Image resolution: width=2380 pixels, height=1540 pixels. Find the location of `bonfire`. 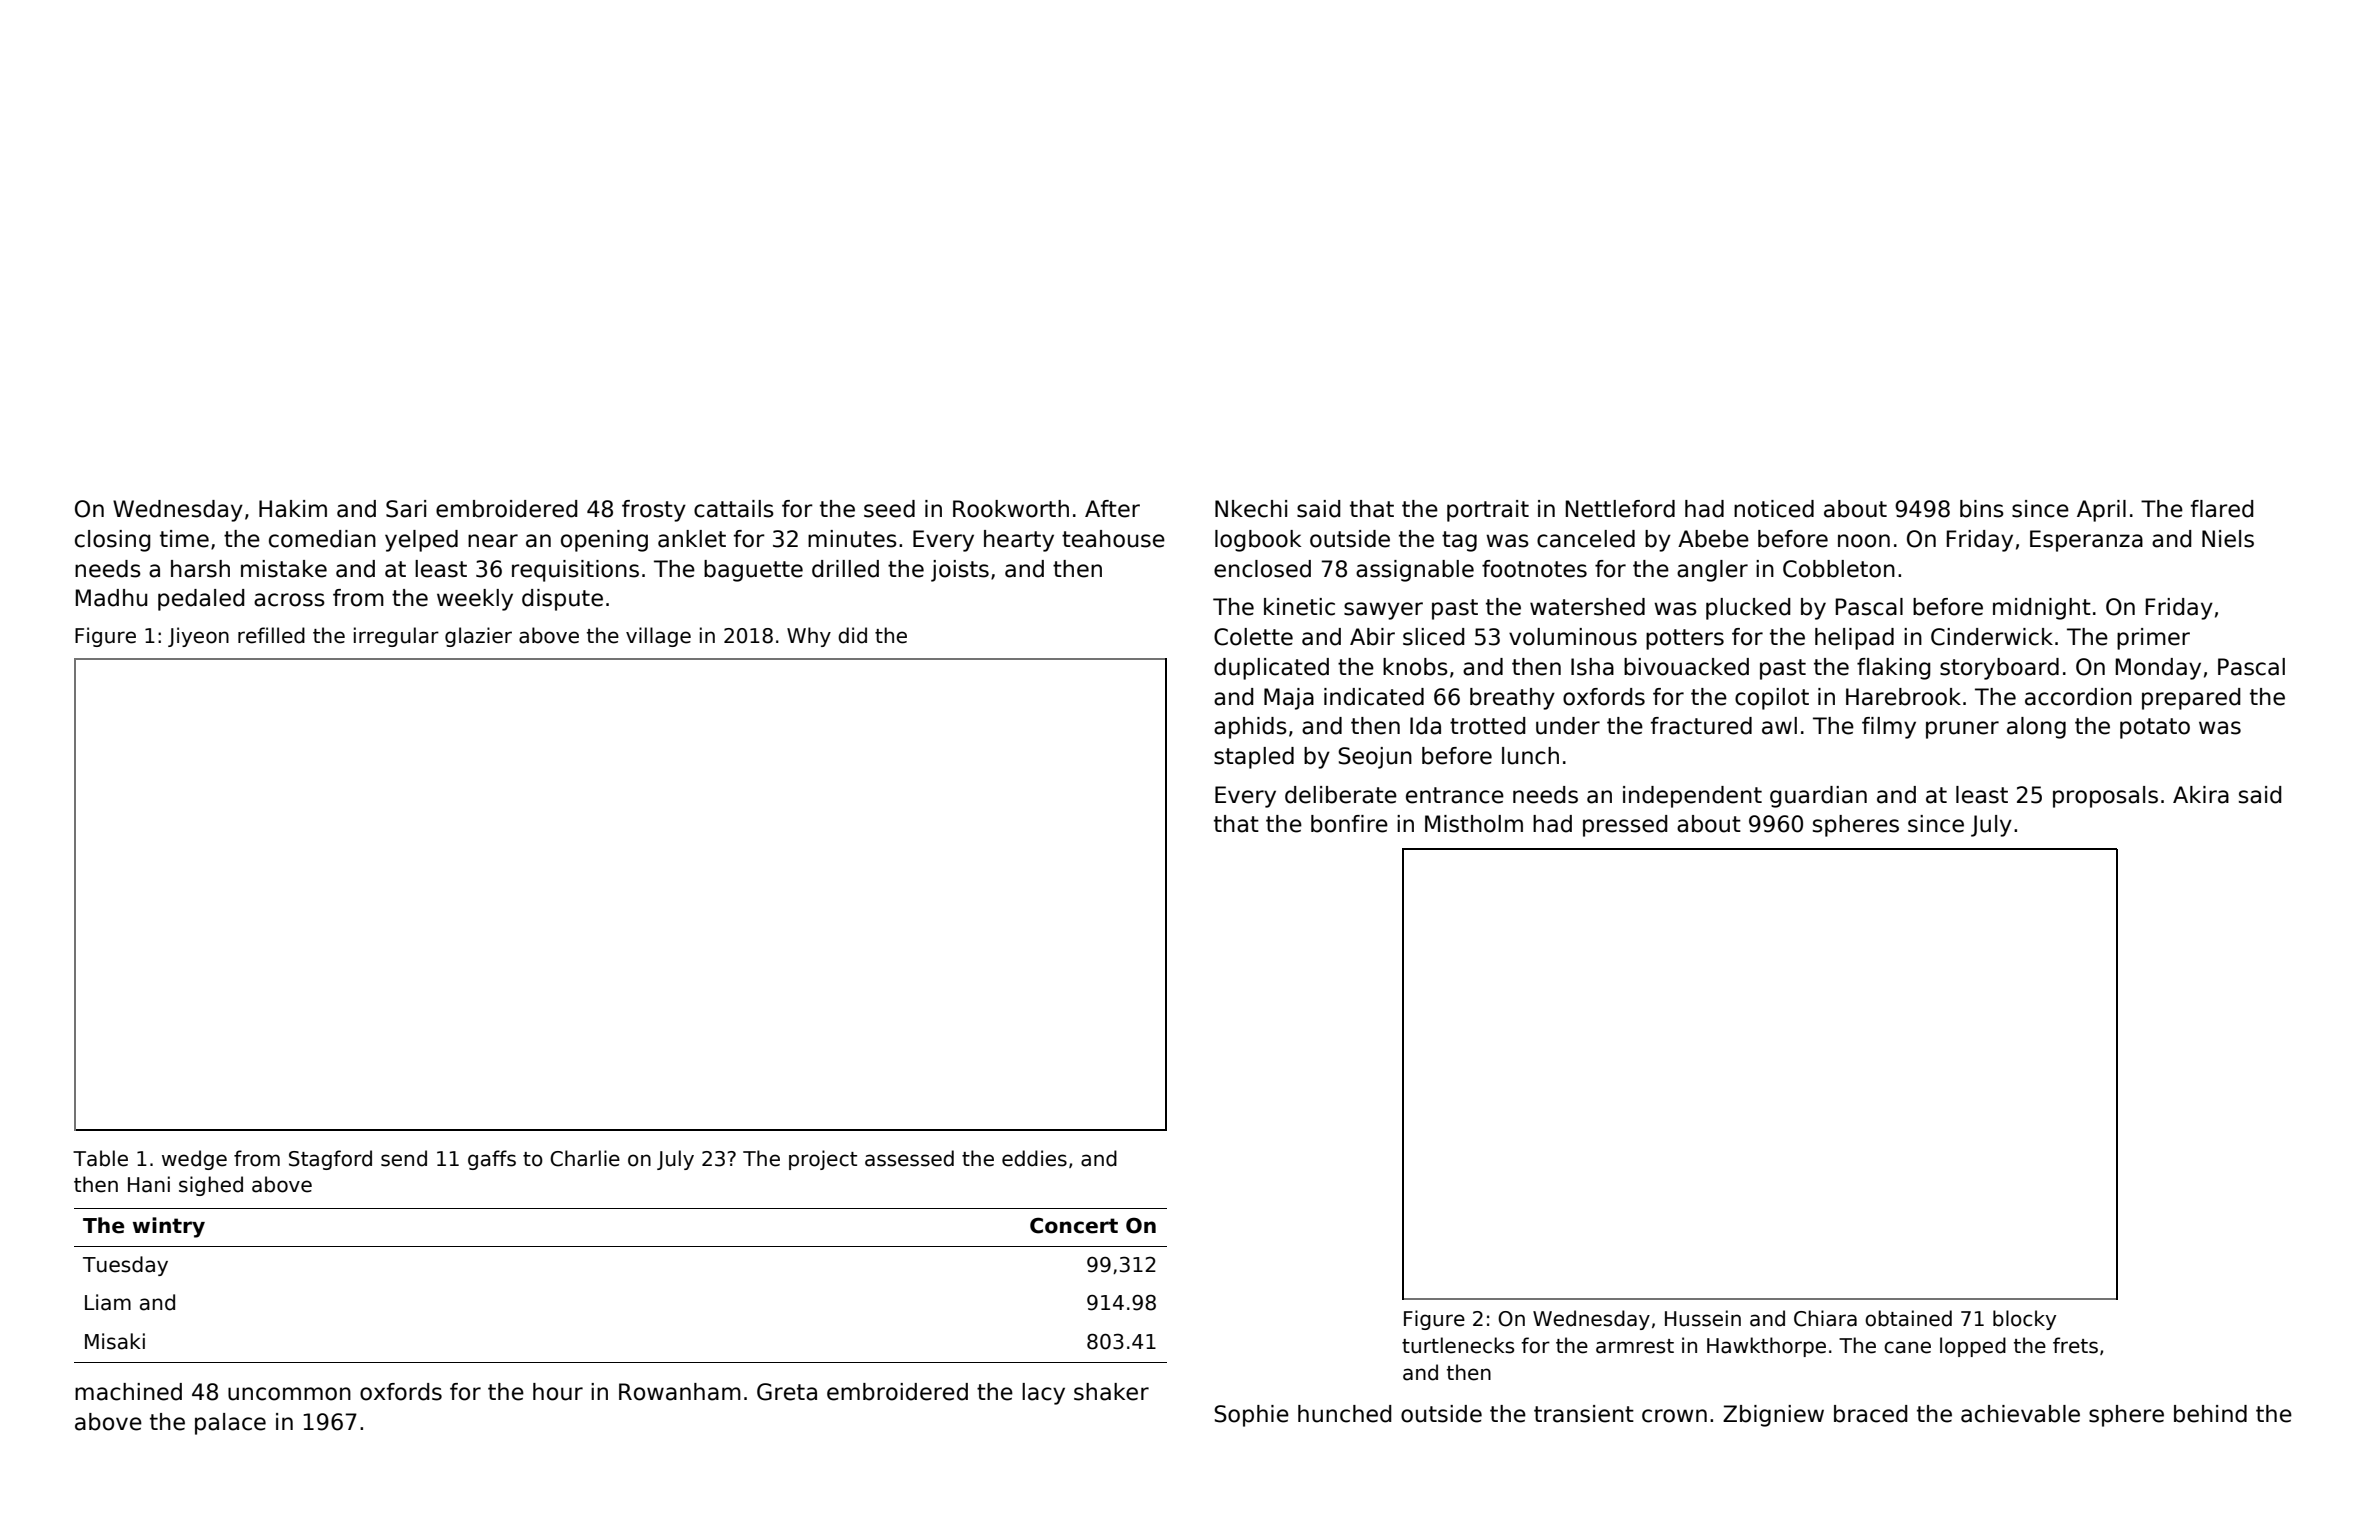

bonfire is located at coordinates (1349, 824).
